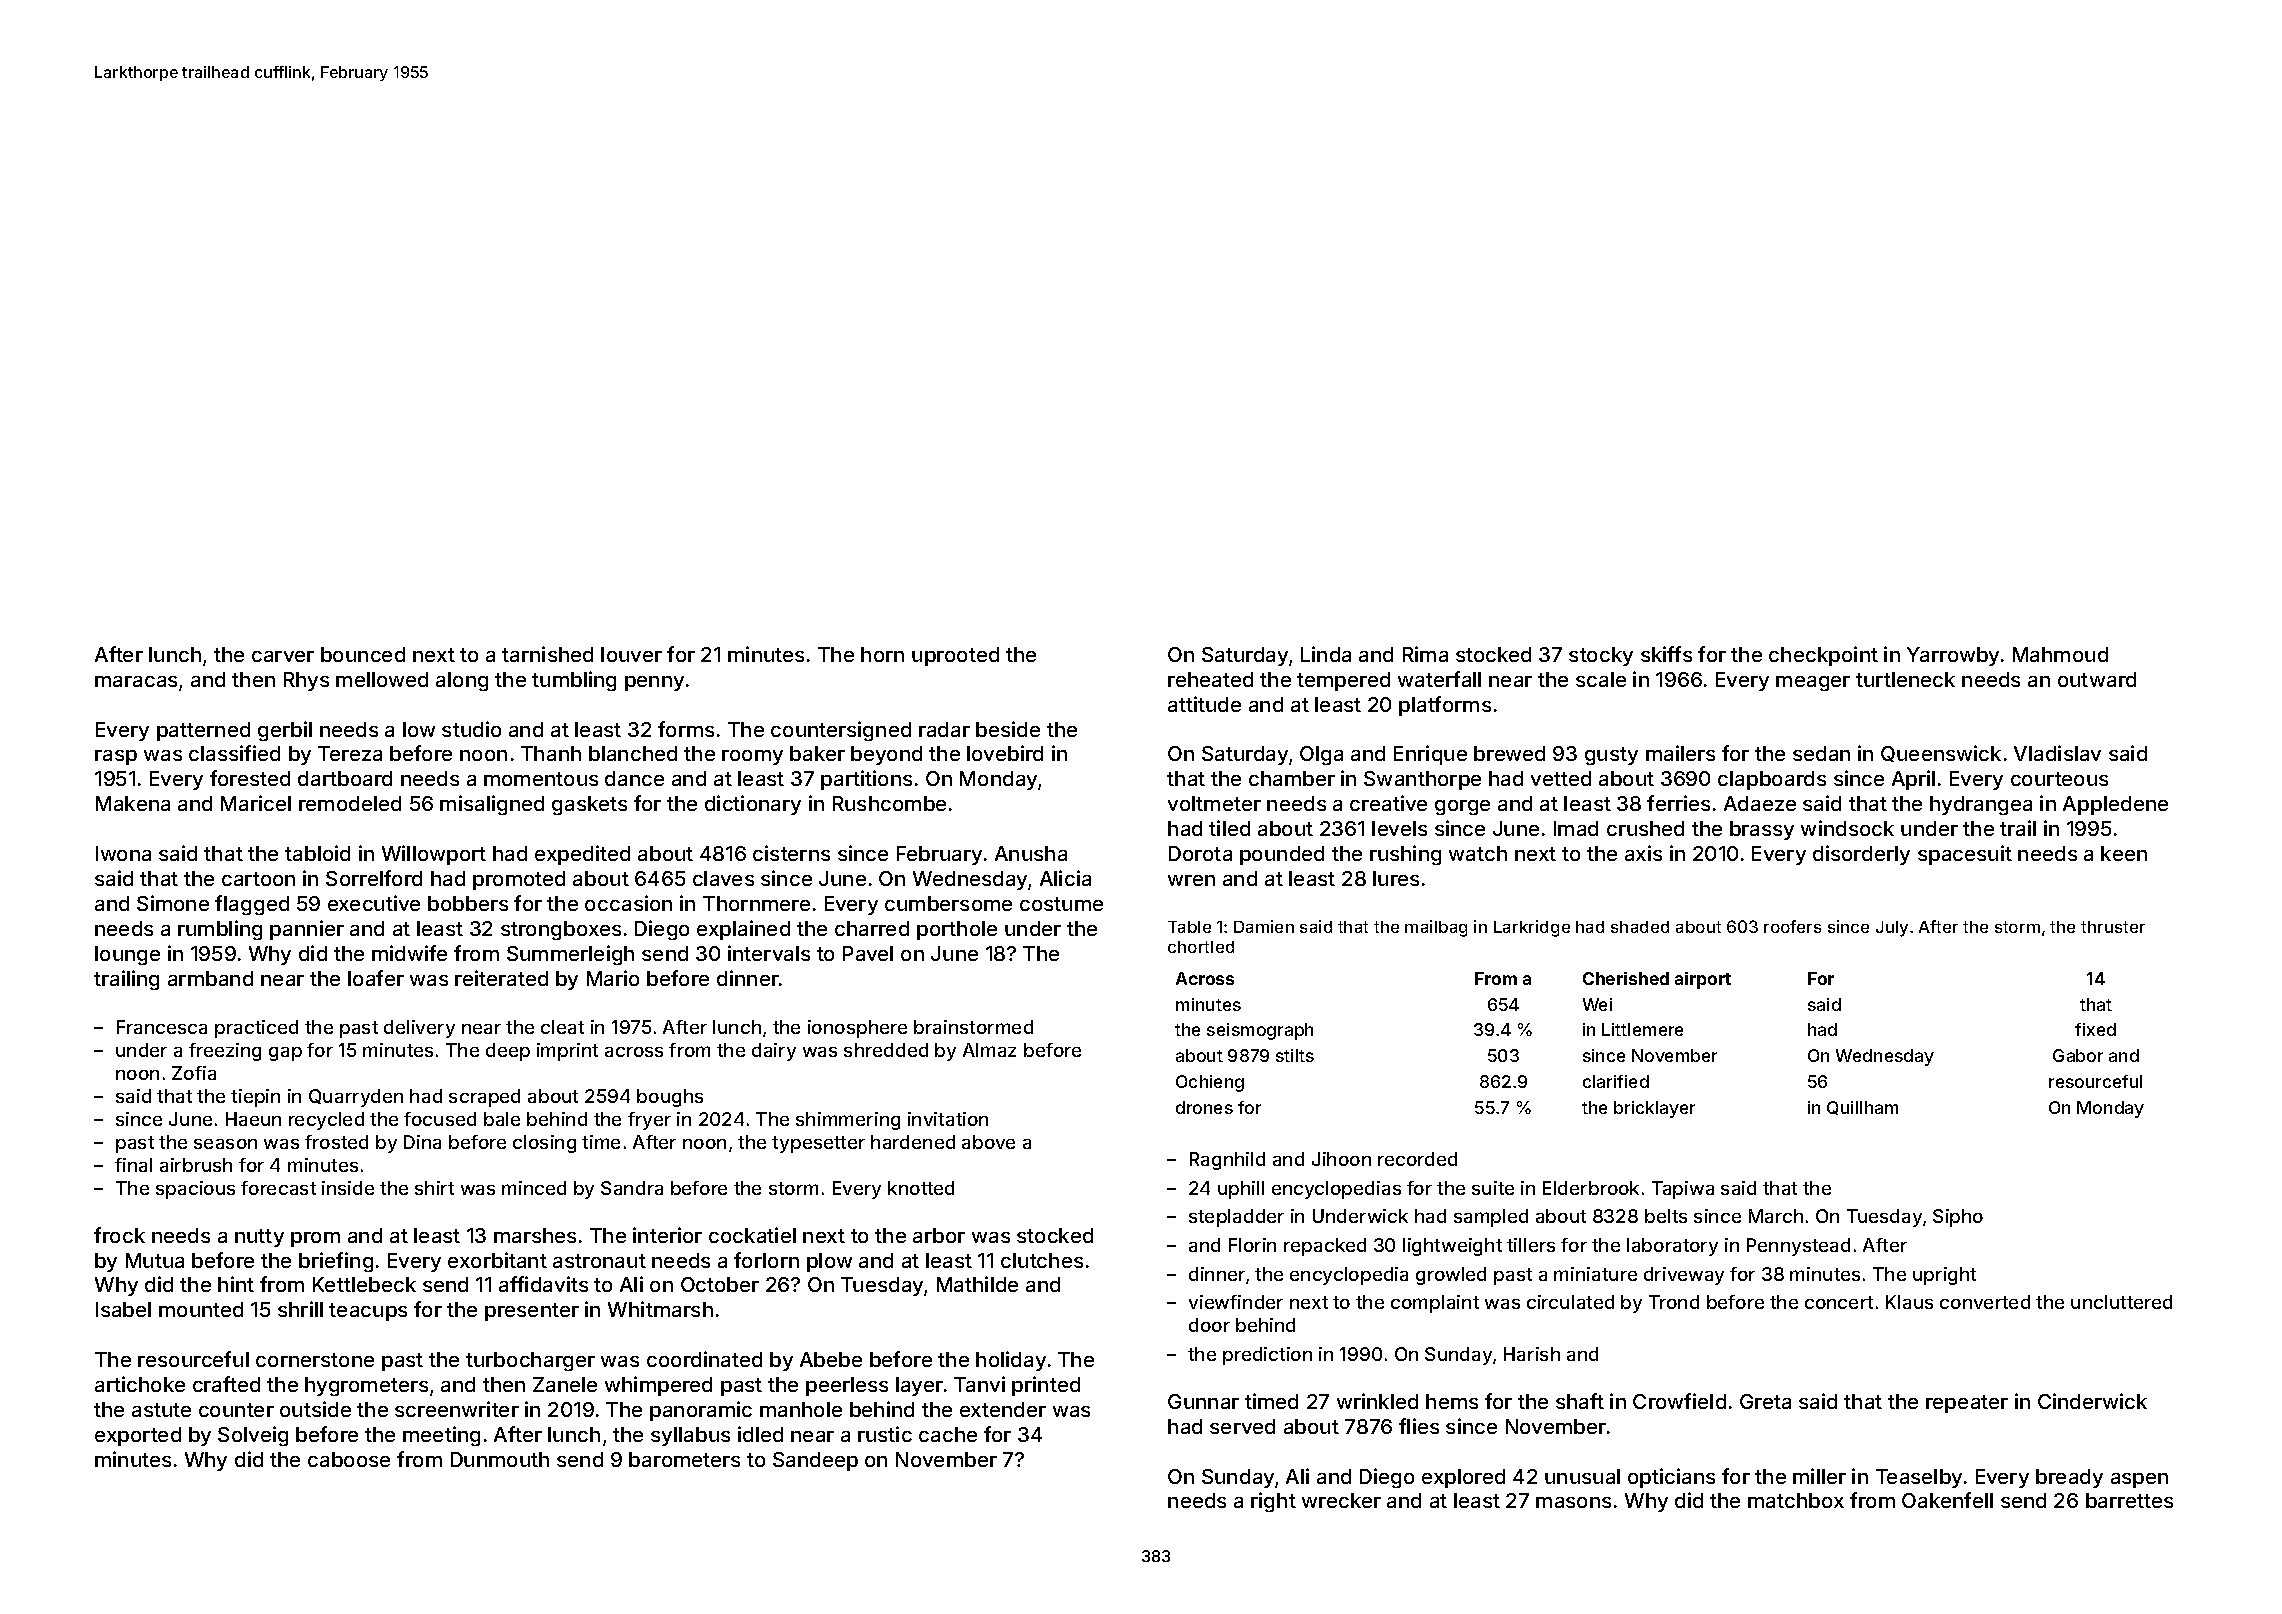 This screenshot has width=2282, height=1614. What do you see at coordinates (315, 1409) in the screenshot?
I see `outside` at bounding box center [315, 1409].
